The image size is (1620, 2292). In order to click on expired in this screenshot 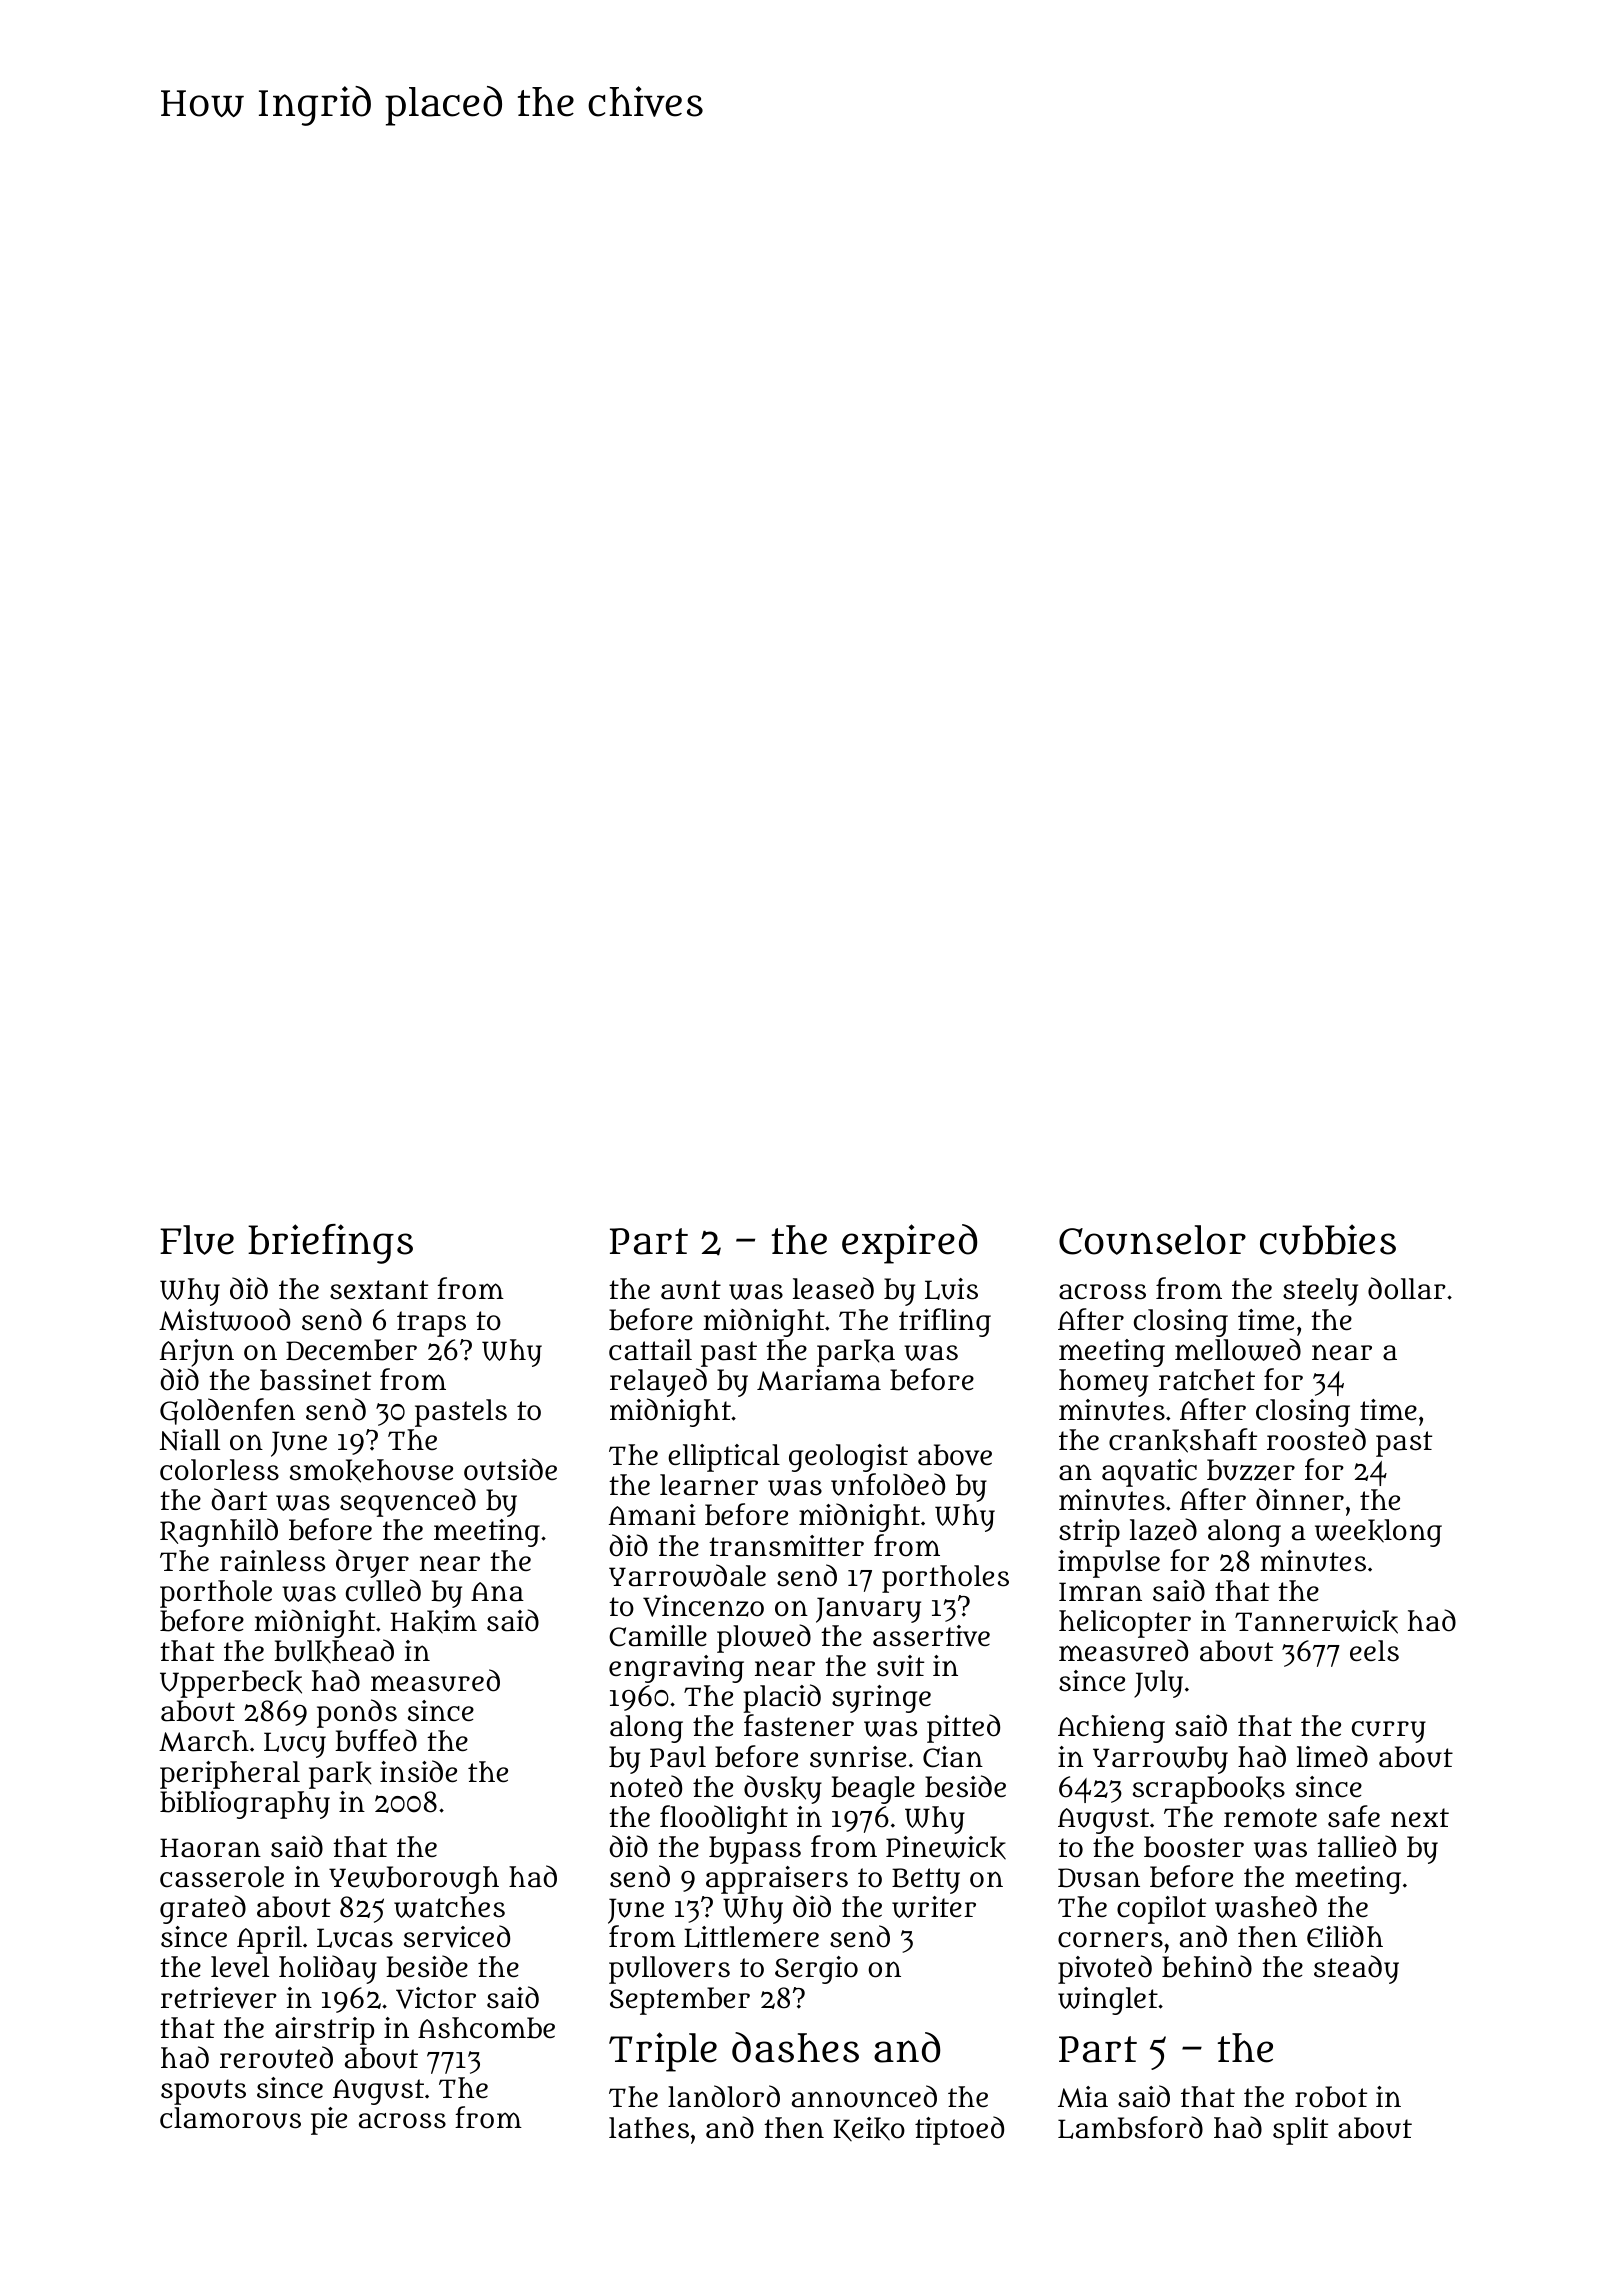, I will do `click(909, 1244)`.
